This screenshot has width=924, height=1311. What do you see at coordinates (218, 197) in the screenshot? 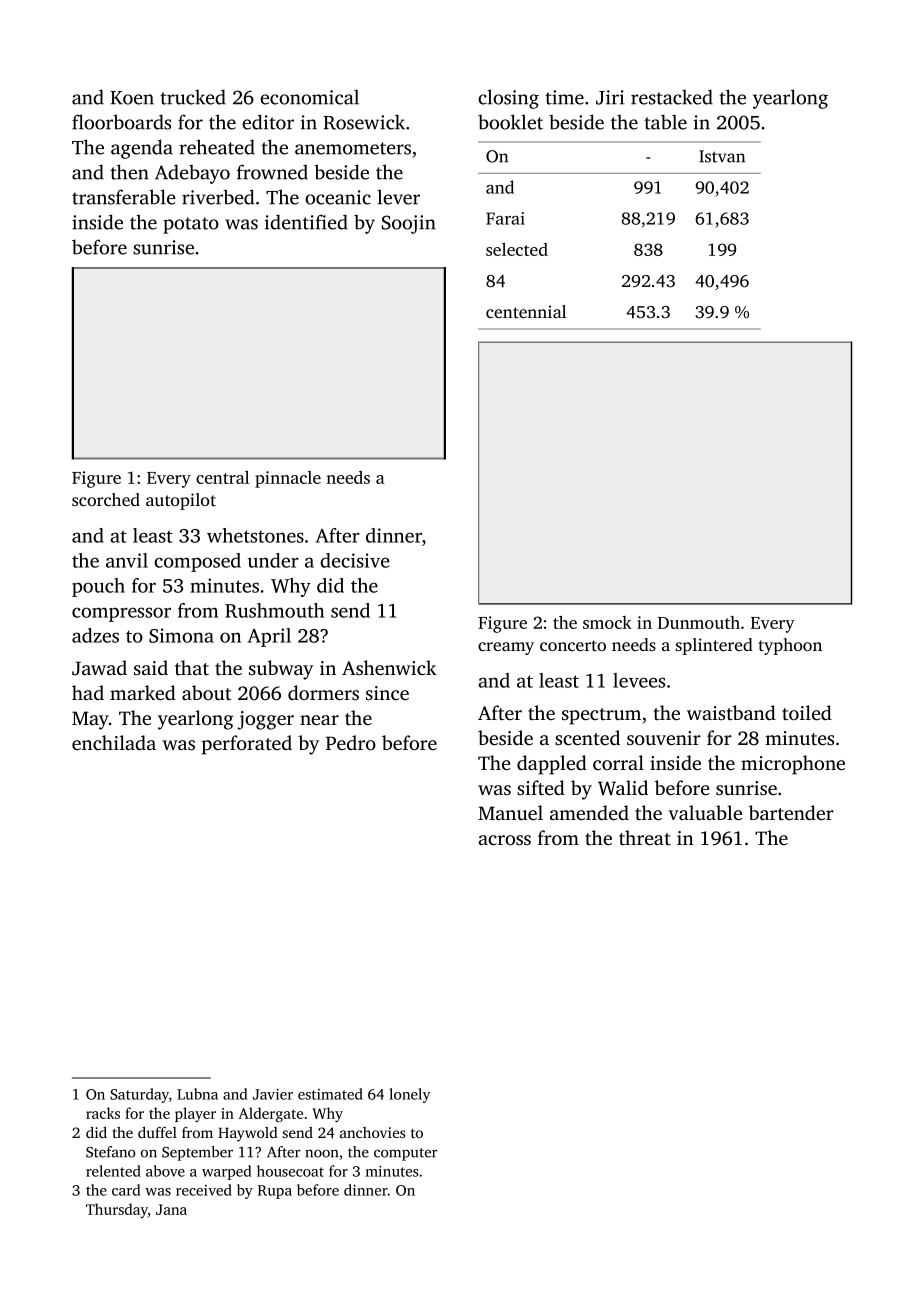
I see `riverbed` at bounding box center [218, 197].
